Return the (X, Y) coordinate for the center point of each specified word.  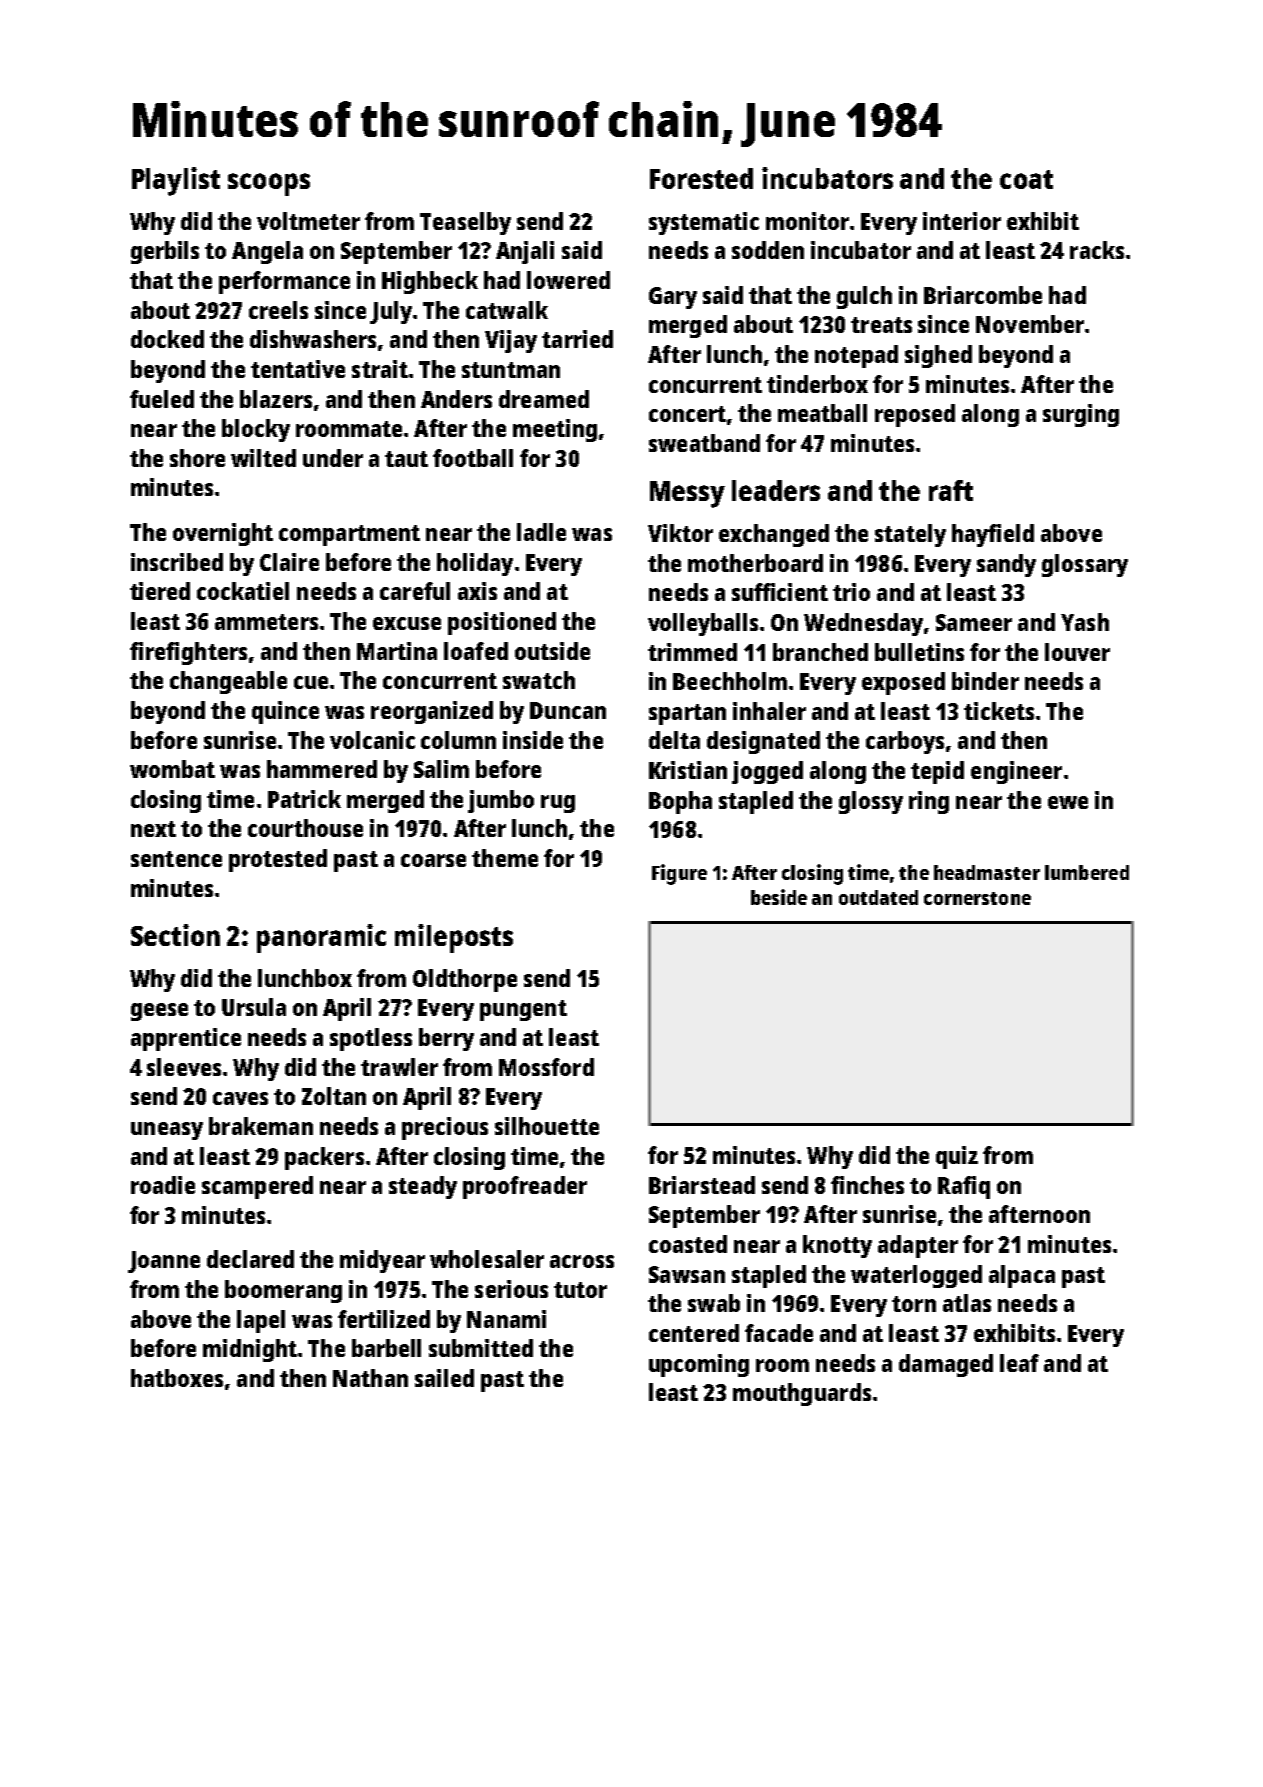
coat (1026, 179)
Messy (687, 494)
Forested (701, 178)
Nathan (370, 1378)
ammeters (266, 622)
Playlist (176, 181)
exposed (903, 683)
